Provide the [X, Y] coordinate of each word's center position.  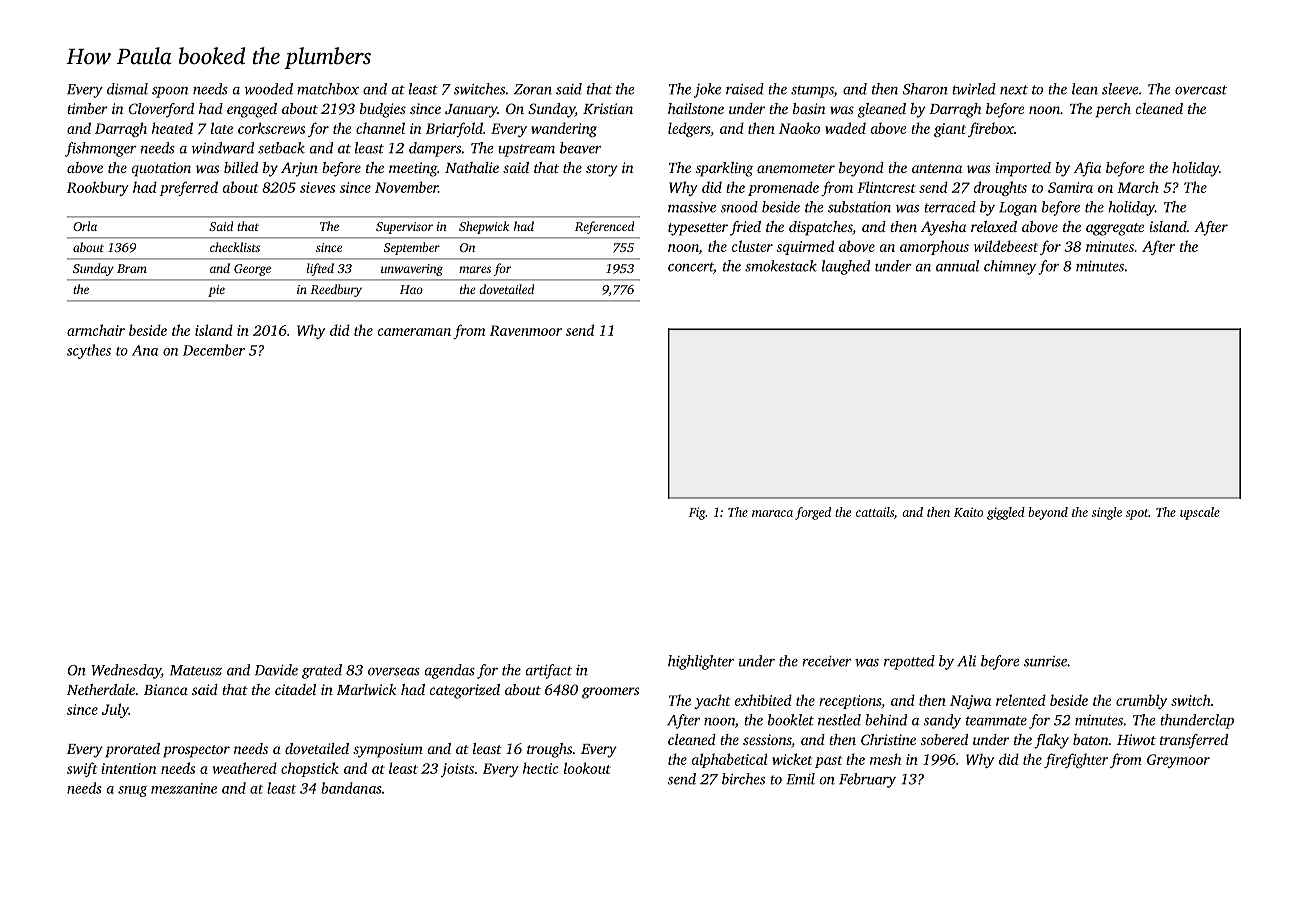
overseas [394, 672]
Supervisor [404, 228]
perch [1113, 110]
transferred [1194, 741]
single [1107, 513]
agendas [450, 671]
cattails [875, 512]
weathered [245, 768]
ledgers [689, 129]
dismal [127, 89]
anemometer [796, 168]
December [214, 350]
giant [950, 130]
